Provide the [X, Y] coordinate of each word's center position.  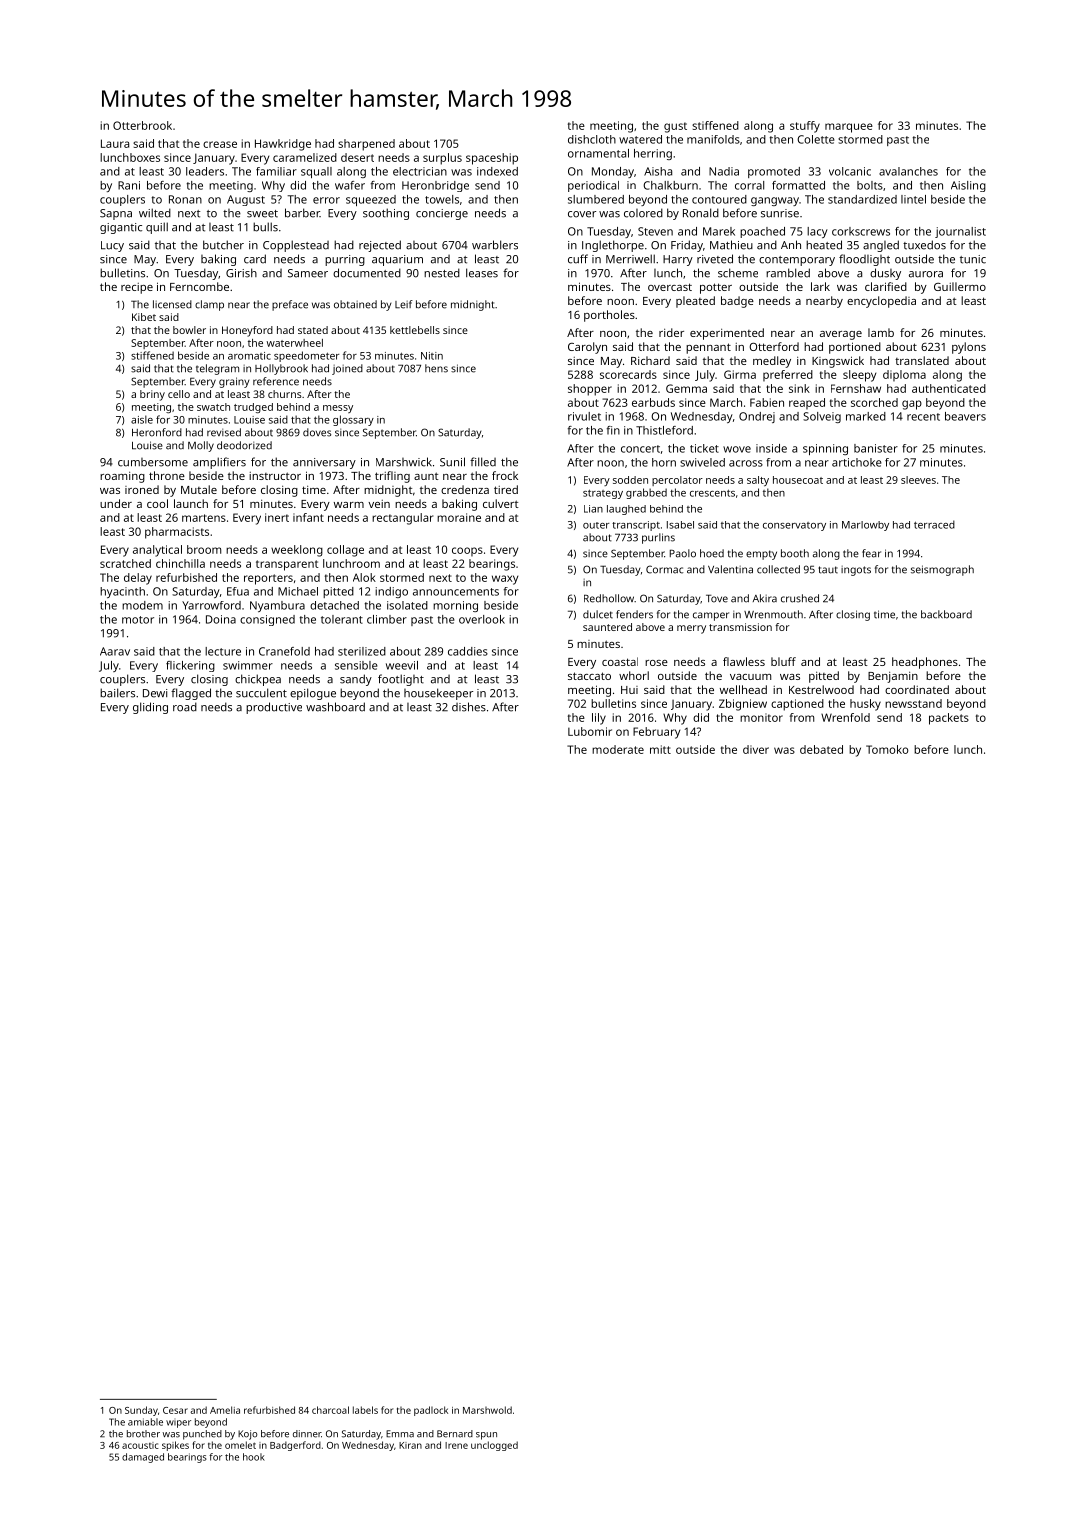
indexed [497, 171]
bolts [870, 185]
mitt [660, 749]
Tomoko [887, 749]
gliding [150, 708]
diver [756, 749]
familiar [276, 171]
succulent [261, 693]
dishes [469, 707]
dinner [307, 1434]
